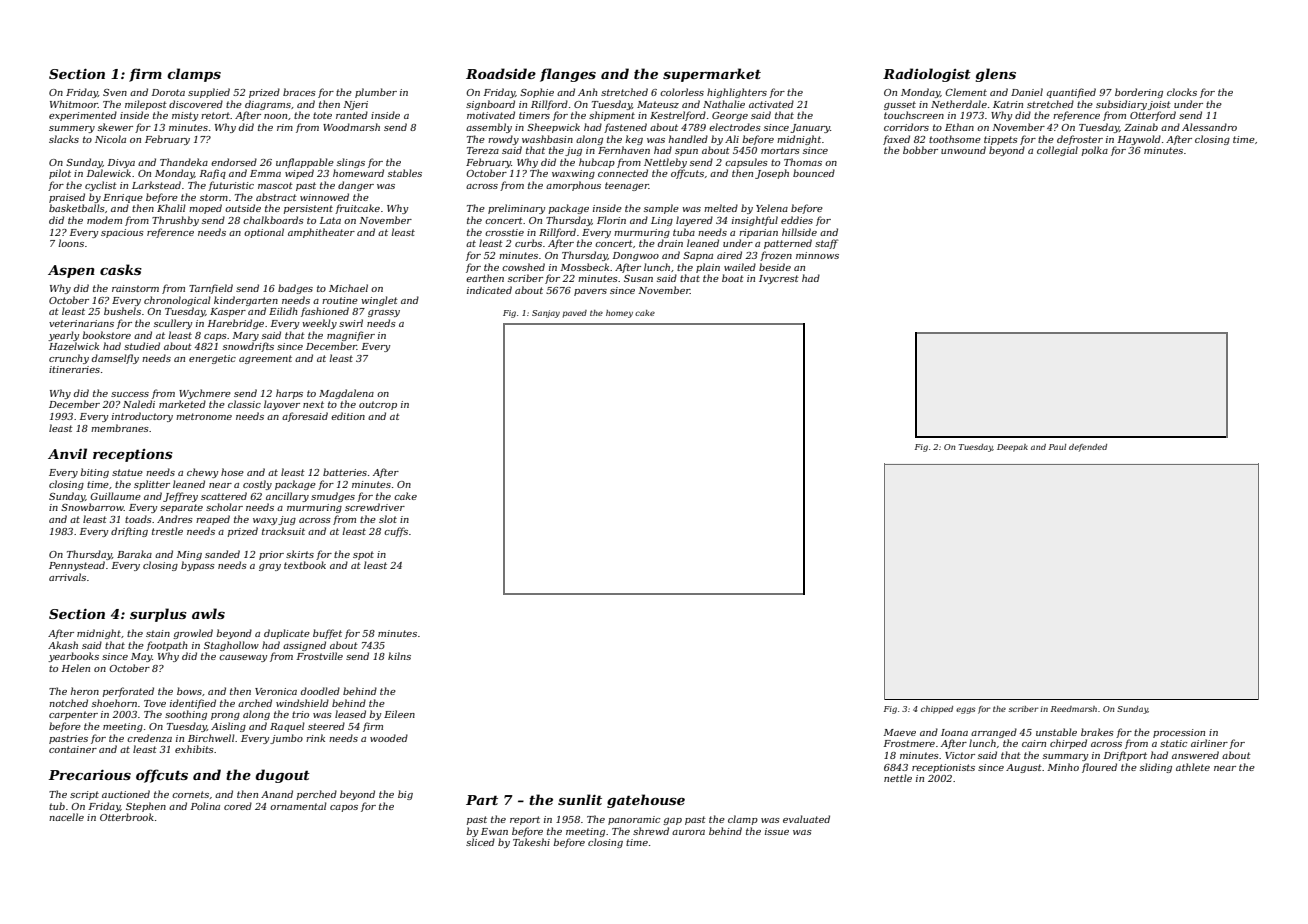  What do you see at coordinates (127, 817) in the screenshot?
I see `Otterbrook` at bounding box center [127, 817].
